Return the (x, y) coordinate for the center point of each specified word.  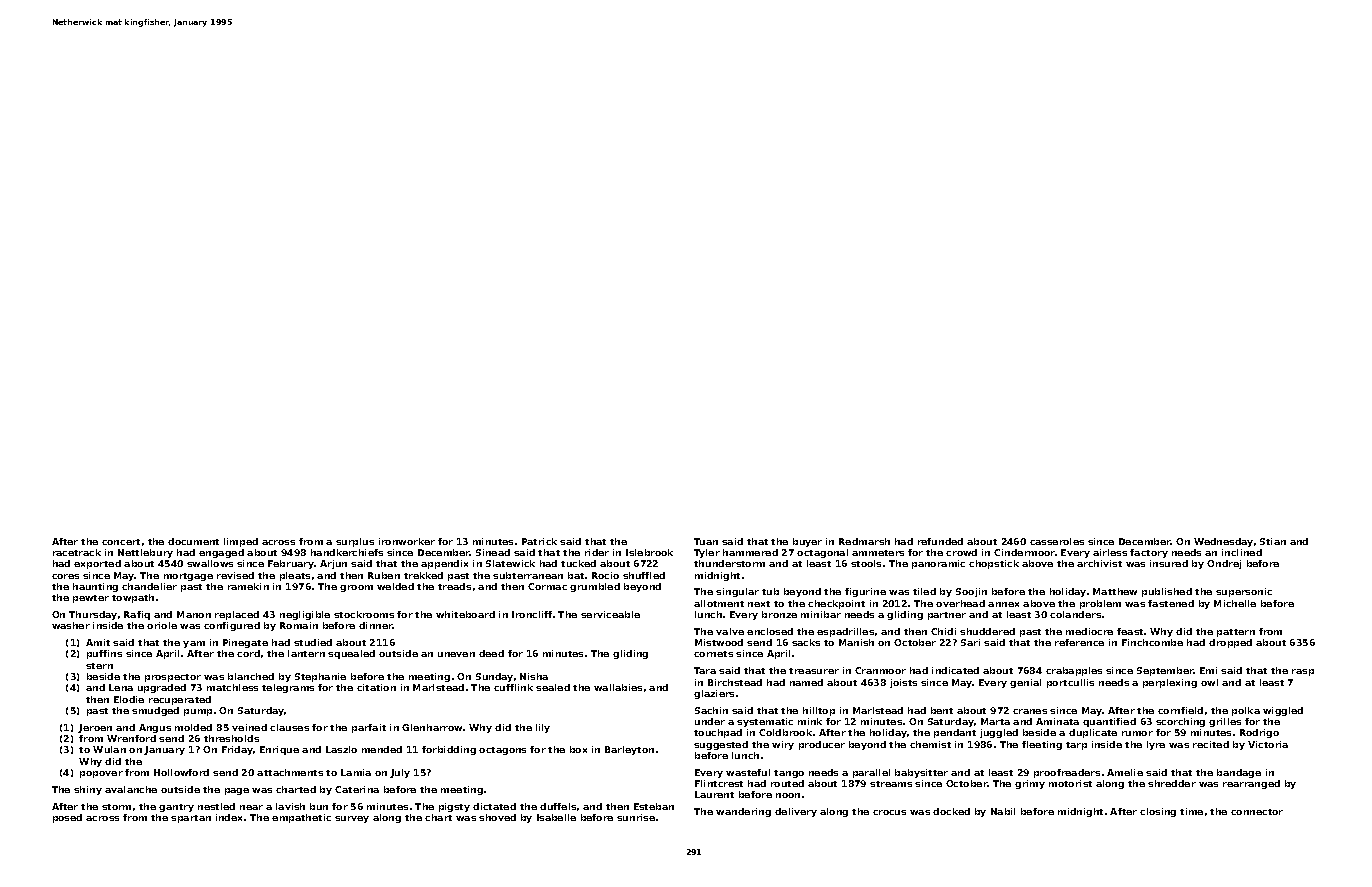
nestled (216, 806)
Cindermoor (1024, 552)
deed (491, 653)
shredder (1172, 783)
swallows (210, 563)
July (400, 773)
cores (65, 576)
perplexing (1170, 683)
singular (737, 592)
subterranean (528, 575)
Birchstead (735, 682)
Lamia (356, 772)
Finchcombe (1152, 642)
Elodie (129, 699)
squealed (351, 654)
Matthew (1115, 591)
